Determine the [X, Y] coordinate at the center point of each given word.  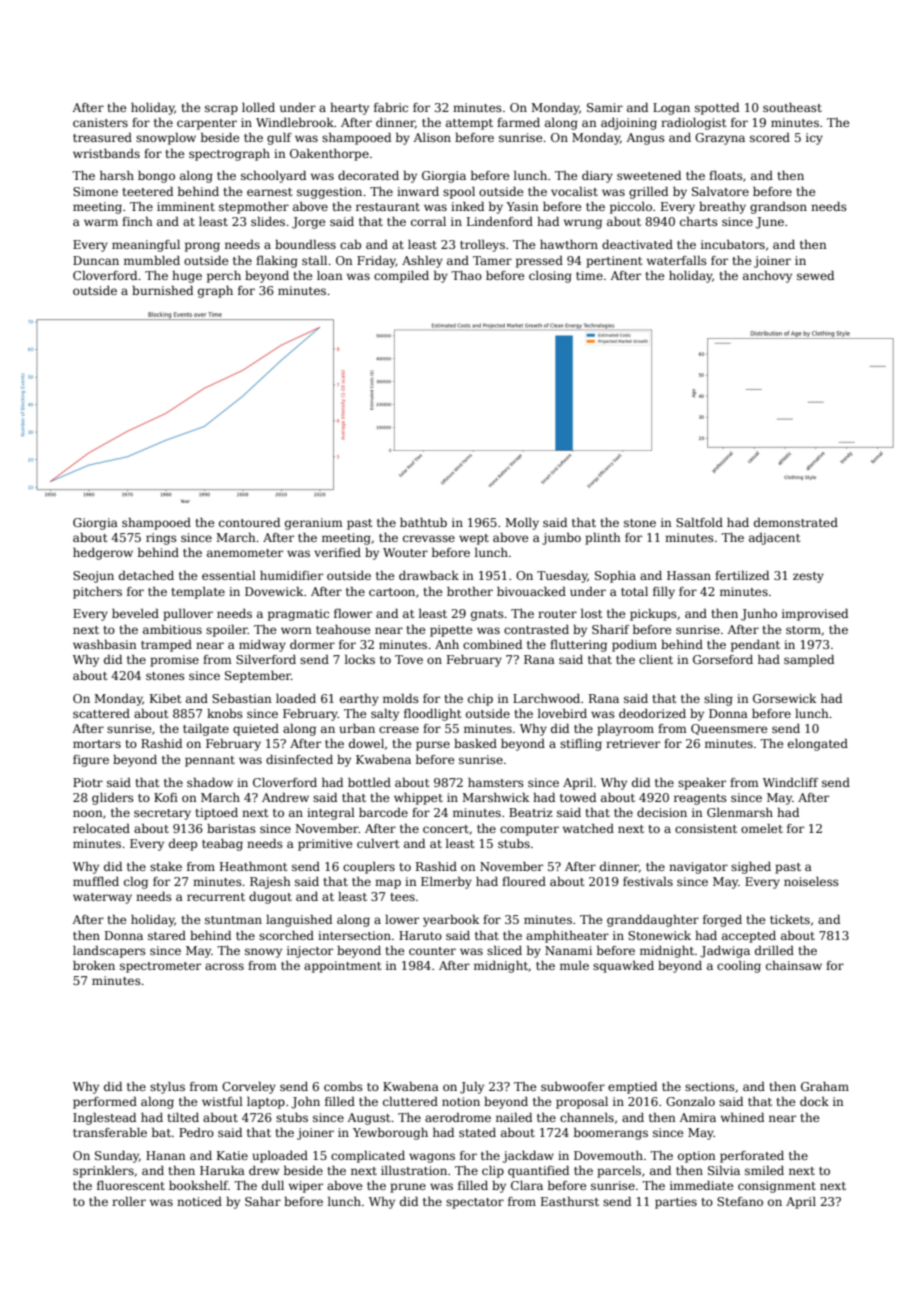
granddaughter [653, 921]
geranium [314, 524]
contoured [249, 522]
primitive [325, 845]
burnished [162, 290]
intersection [354, 935]
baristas [231, 828]
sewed [815, 275]
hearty [349, 109]
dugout [270, 898]
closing [550, 277]
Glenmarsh [740, 812]
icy [814, 139]
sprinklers [103, 1172]
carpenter [207, 124]
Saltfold [699, 522]
